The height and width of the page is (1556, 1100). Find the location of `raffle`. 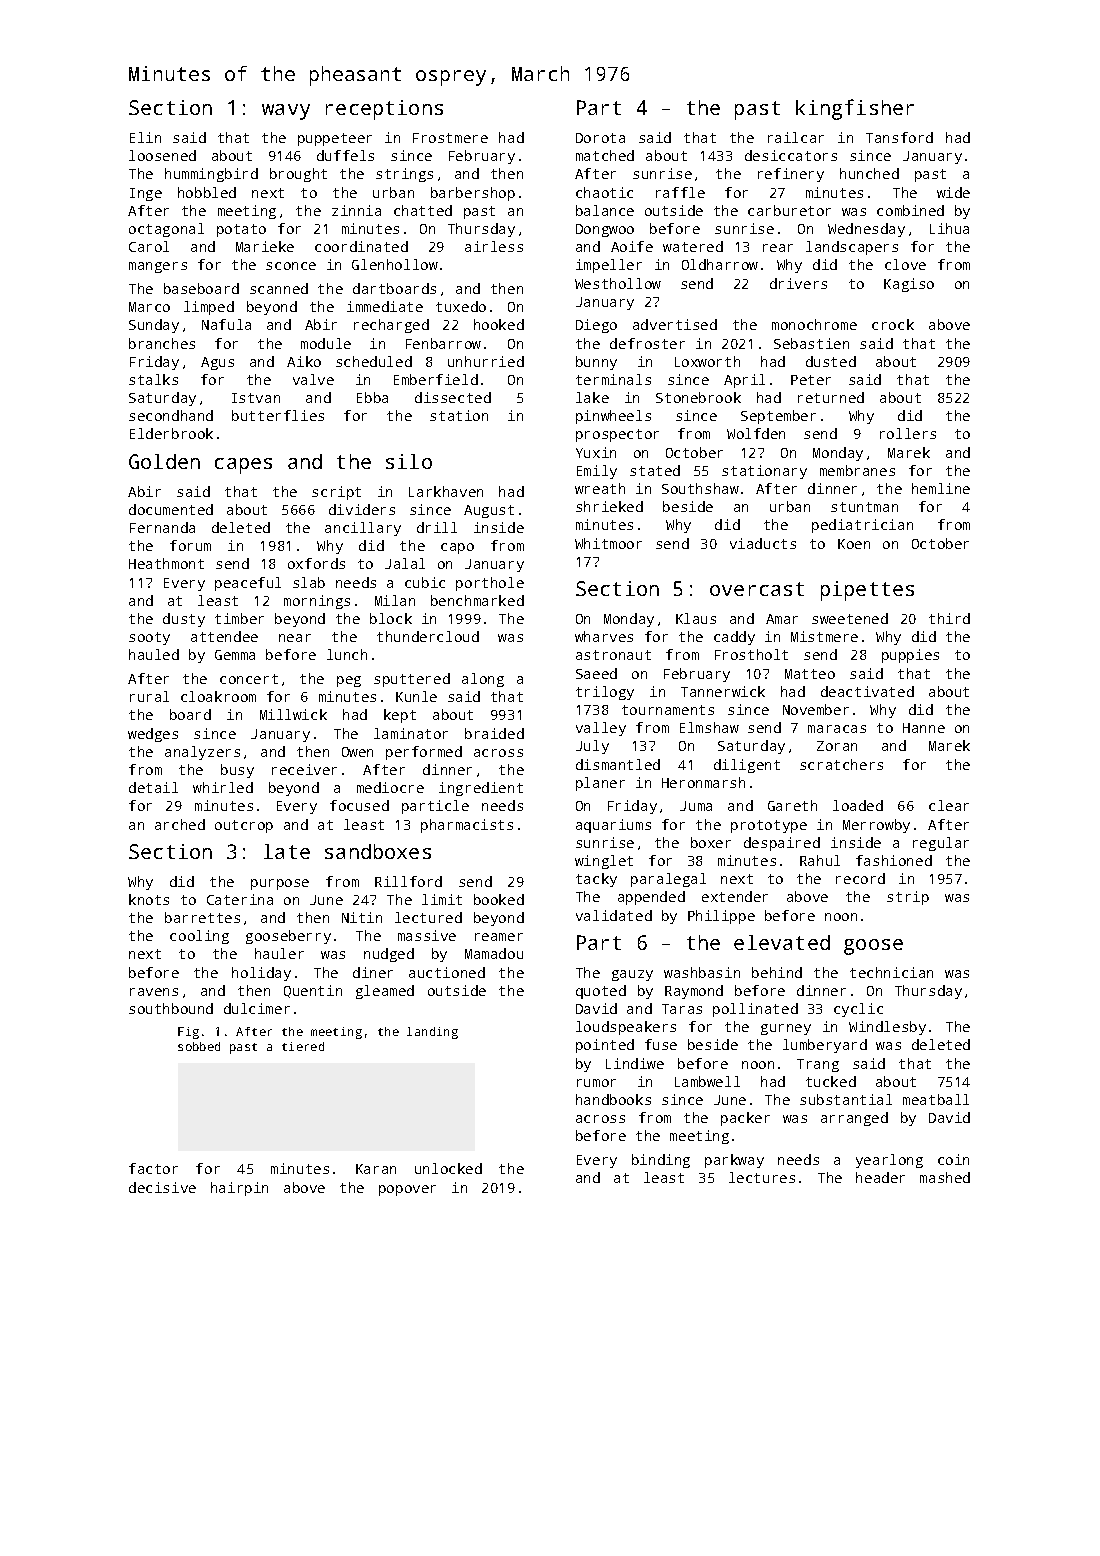

raffle is located at coordinates (680, 192).
